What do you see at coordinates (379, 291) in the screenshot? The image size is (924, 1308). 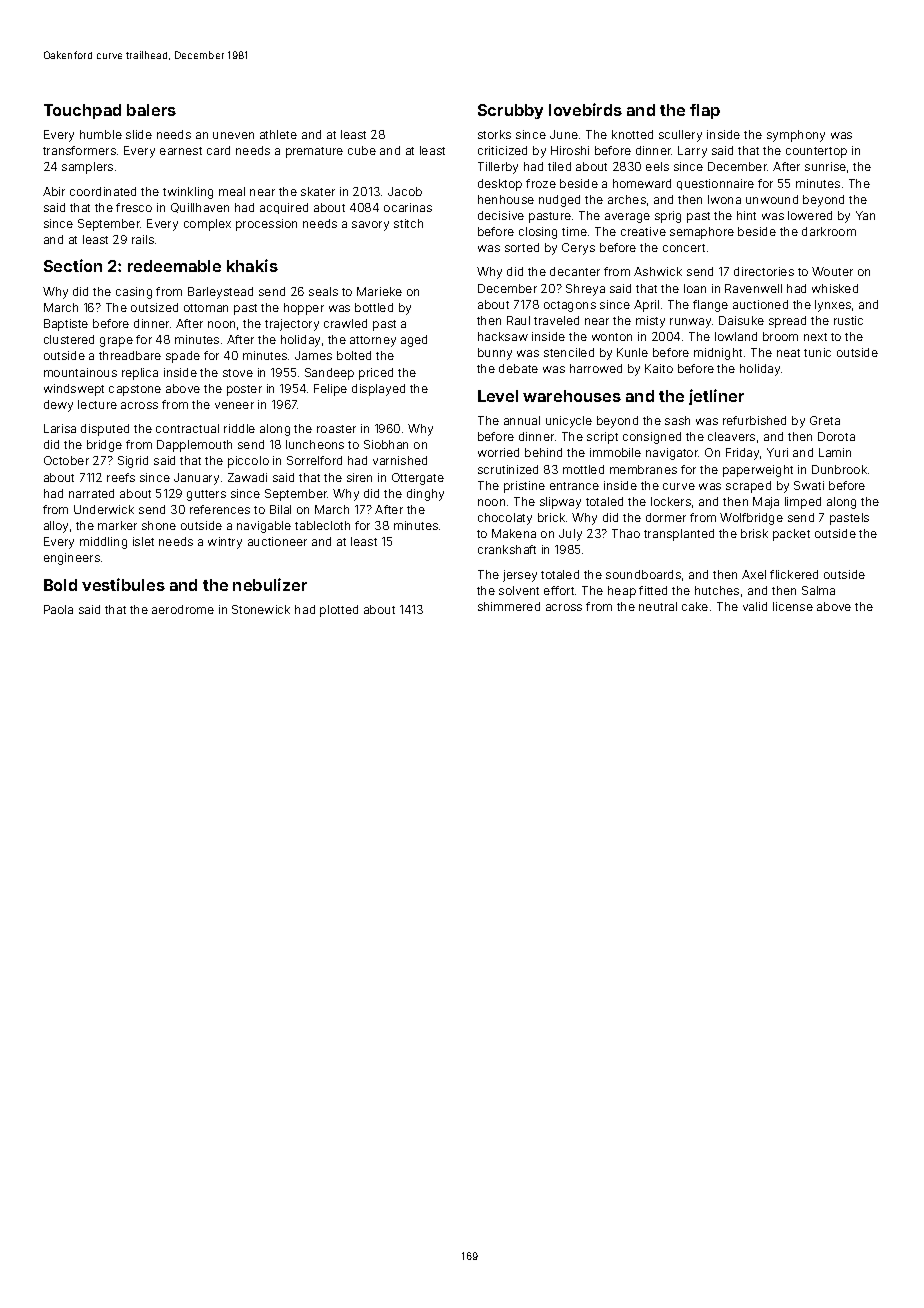 I see `Marieke` at bounding box center [379, 291].
